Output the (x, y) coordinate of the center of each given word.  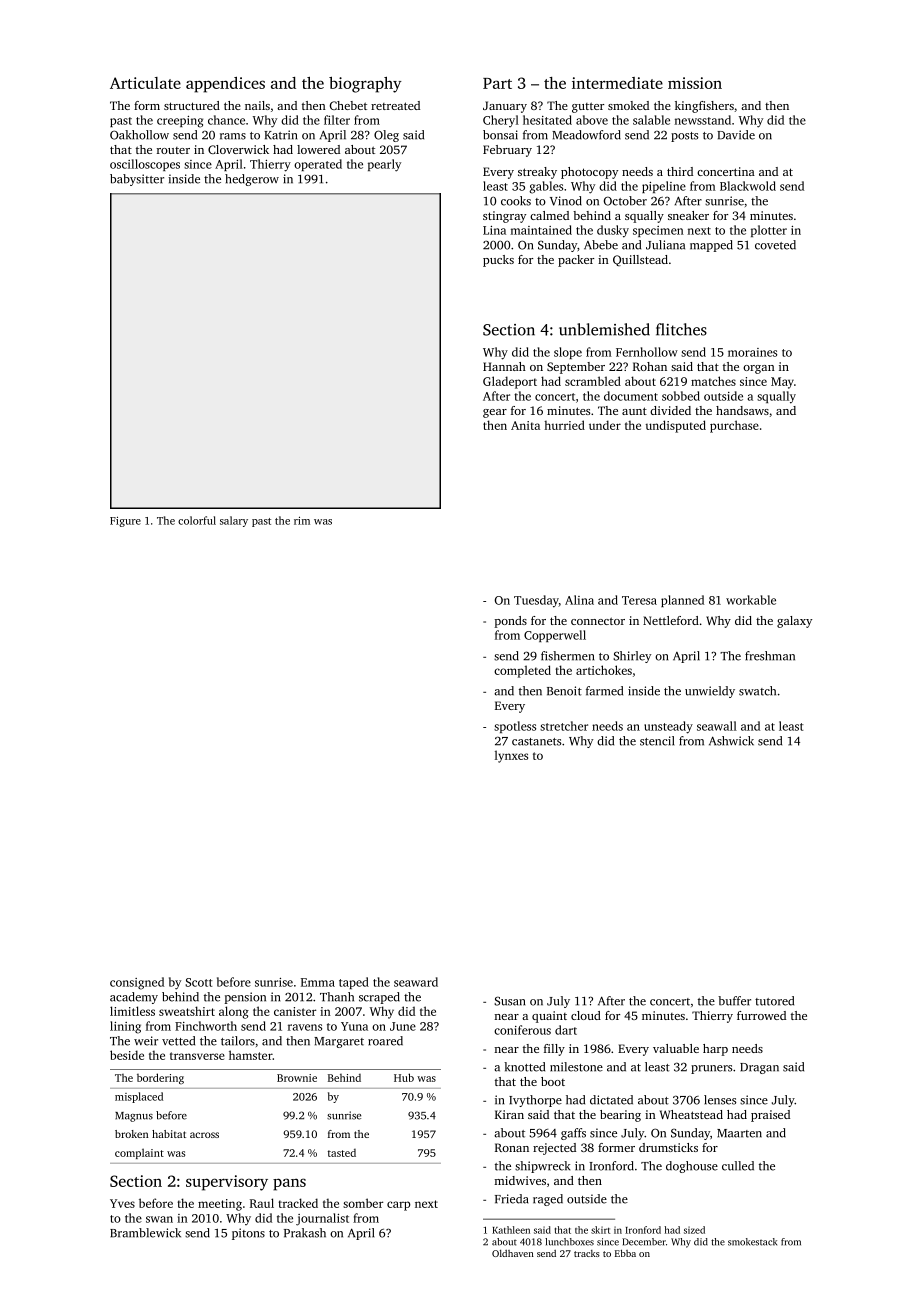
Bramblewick (145, 1233)
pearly (384, 165)
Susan (509, 1001)
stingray (504, 217)
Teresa (639, 600)
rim (302, 520)
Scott (199, 982)
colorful (197, 520)
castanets (536, 742)
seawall (717, 726)
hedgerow (252, 180)
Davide (736, 135)
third (680, 171)
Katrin (280, 135)
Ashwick (731, 741)
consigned (137, 983)
